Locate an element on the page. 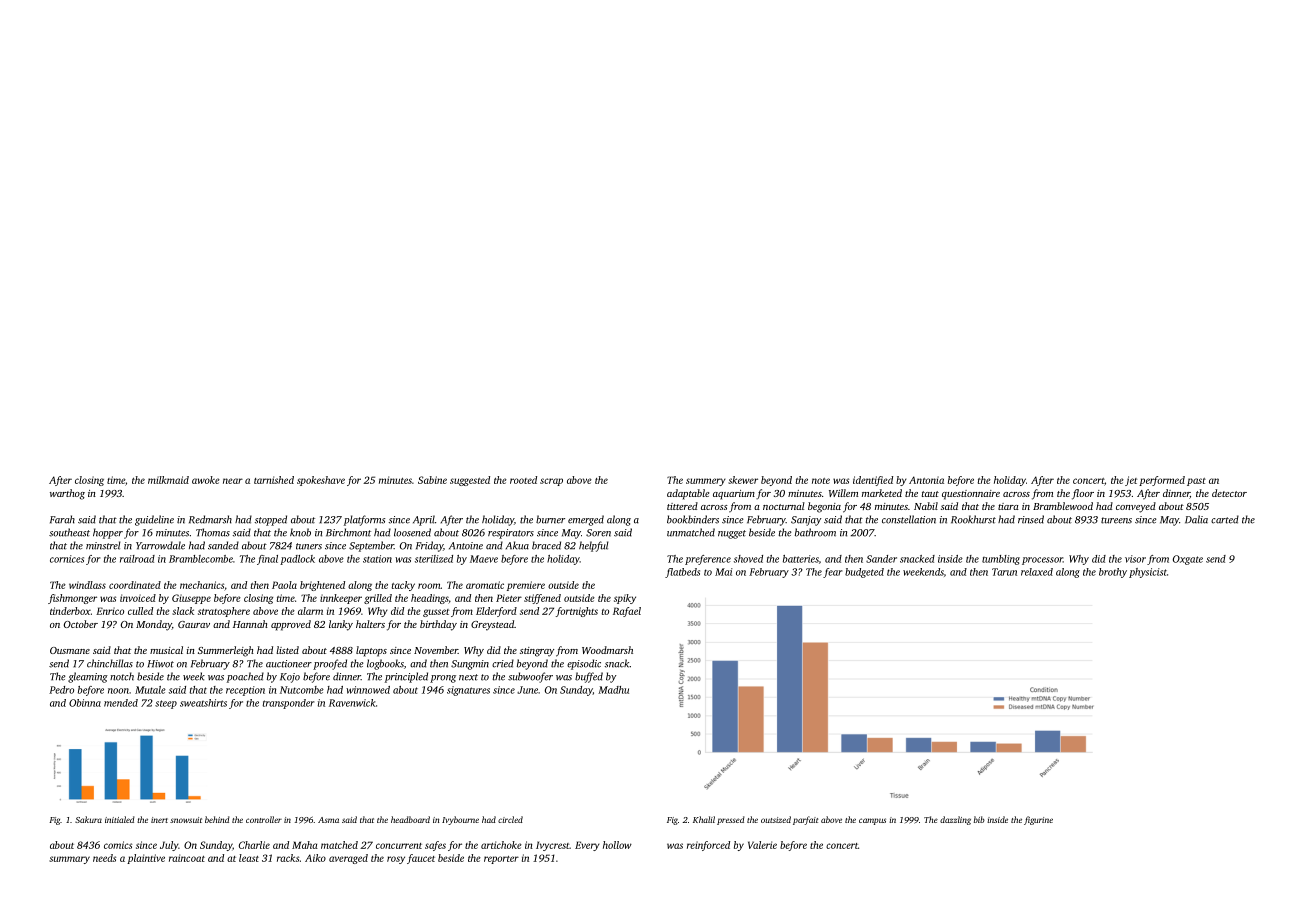 The width and height of the document is (1308, 924). figurine is located at coordinates (1038, 820).
